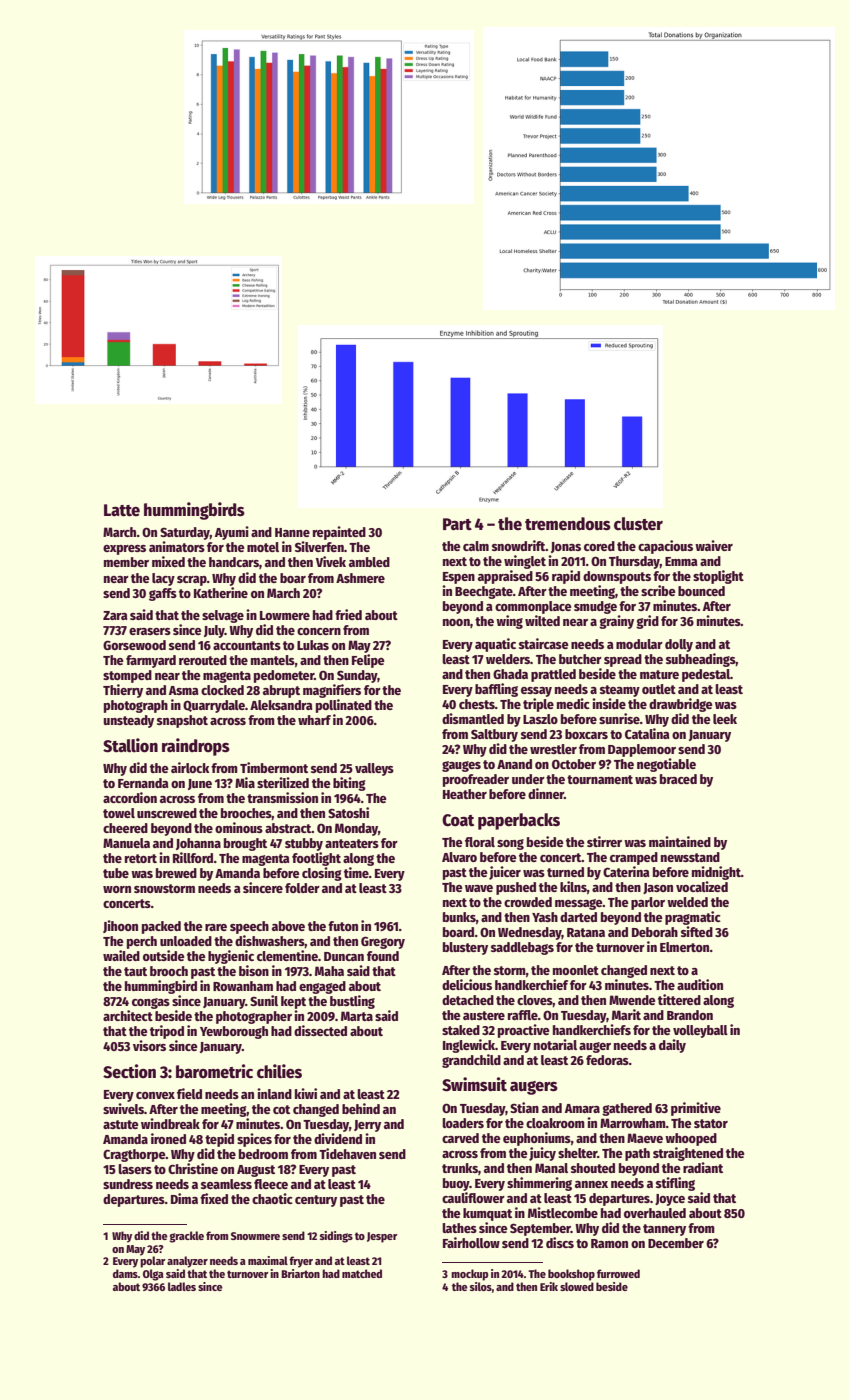 This page has width=849, height=1400. Describe the element at coordinates (362, 1273) in the page. I see `matched` at that location.
